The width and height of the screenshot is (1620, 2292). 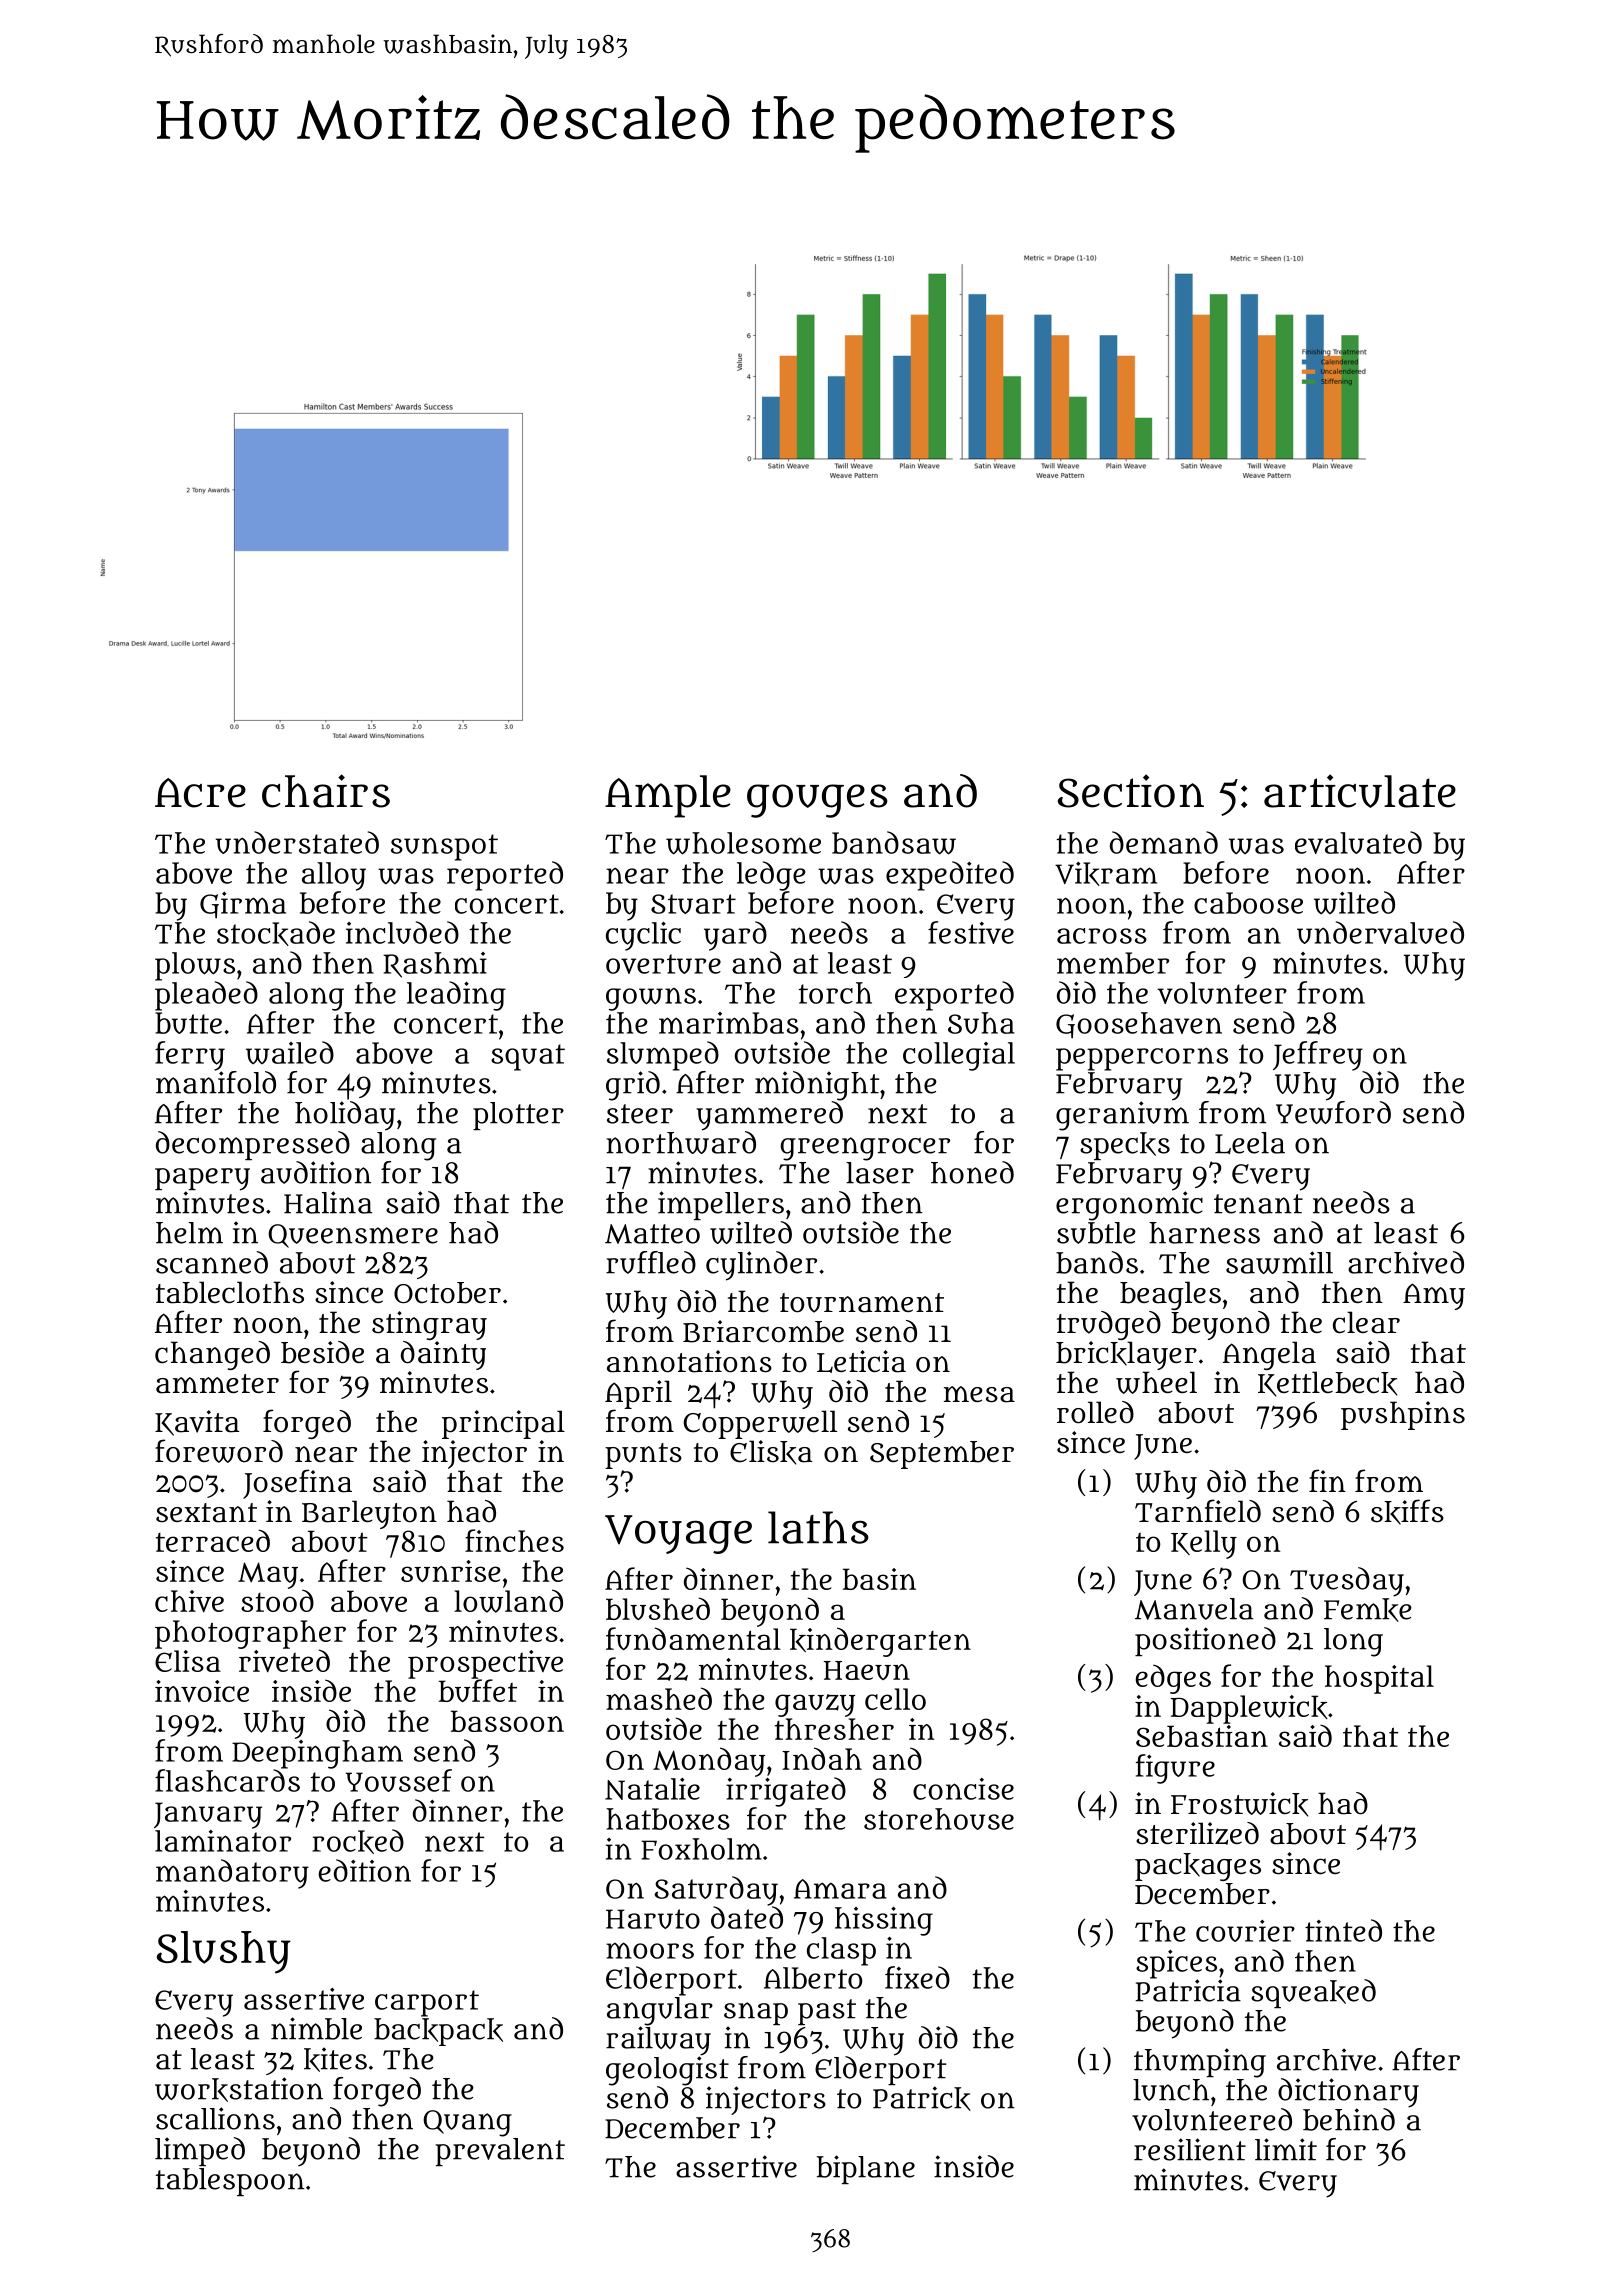 What do you see at coordinates (1368, 1610) in the screenshot?
I see `Femke` at bounding box center [1368, 1610].
